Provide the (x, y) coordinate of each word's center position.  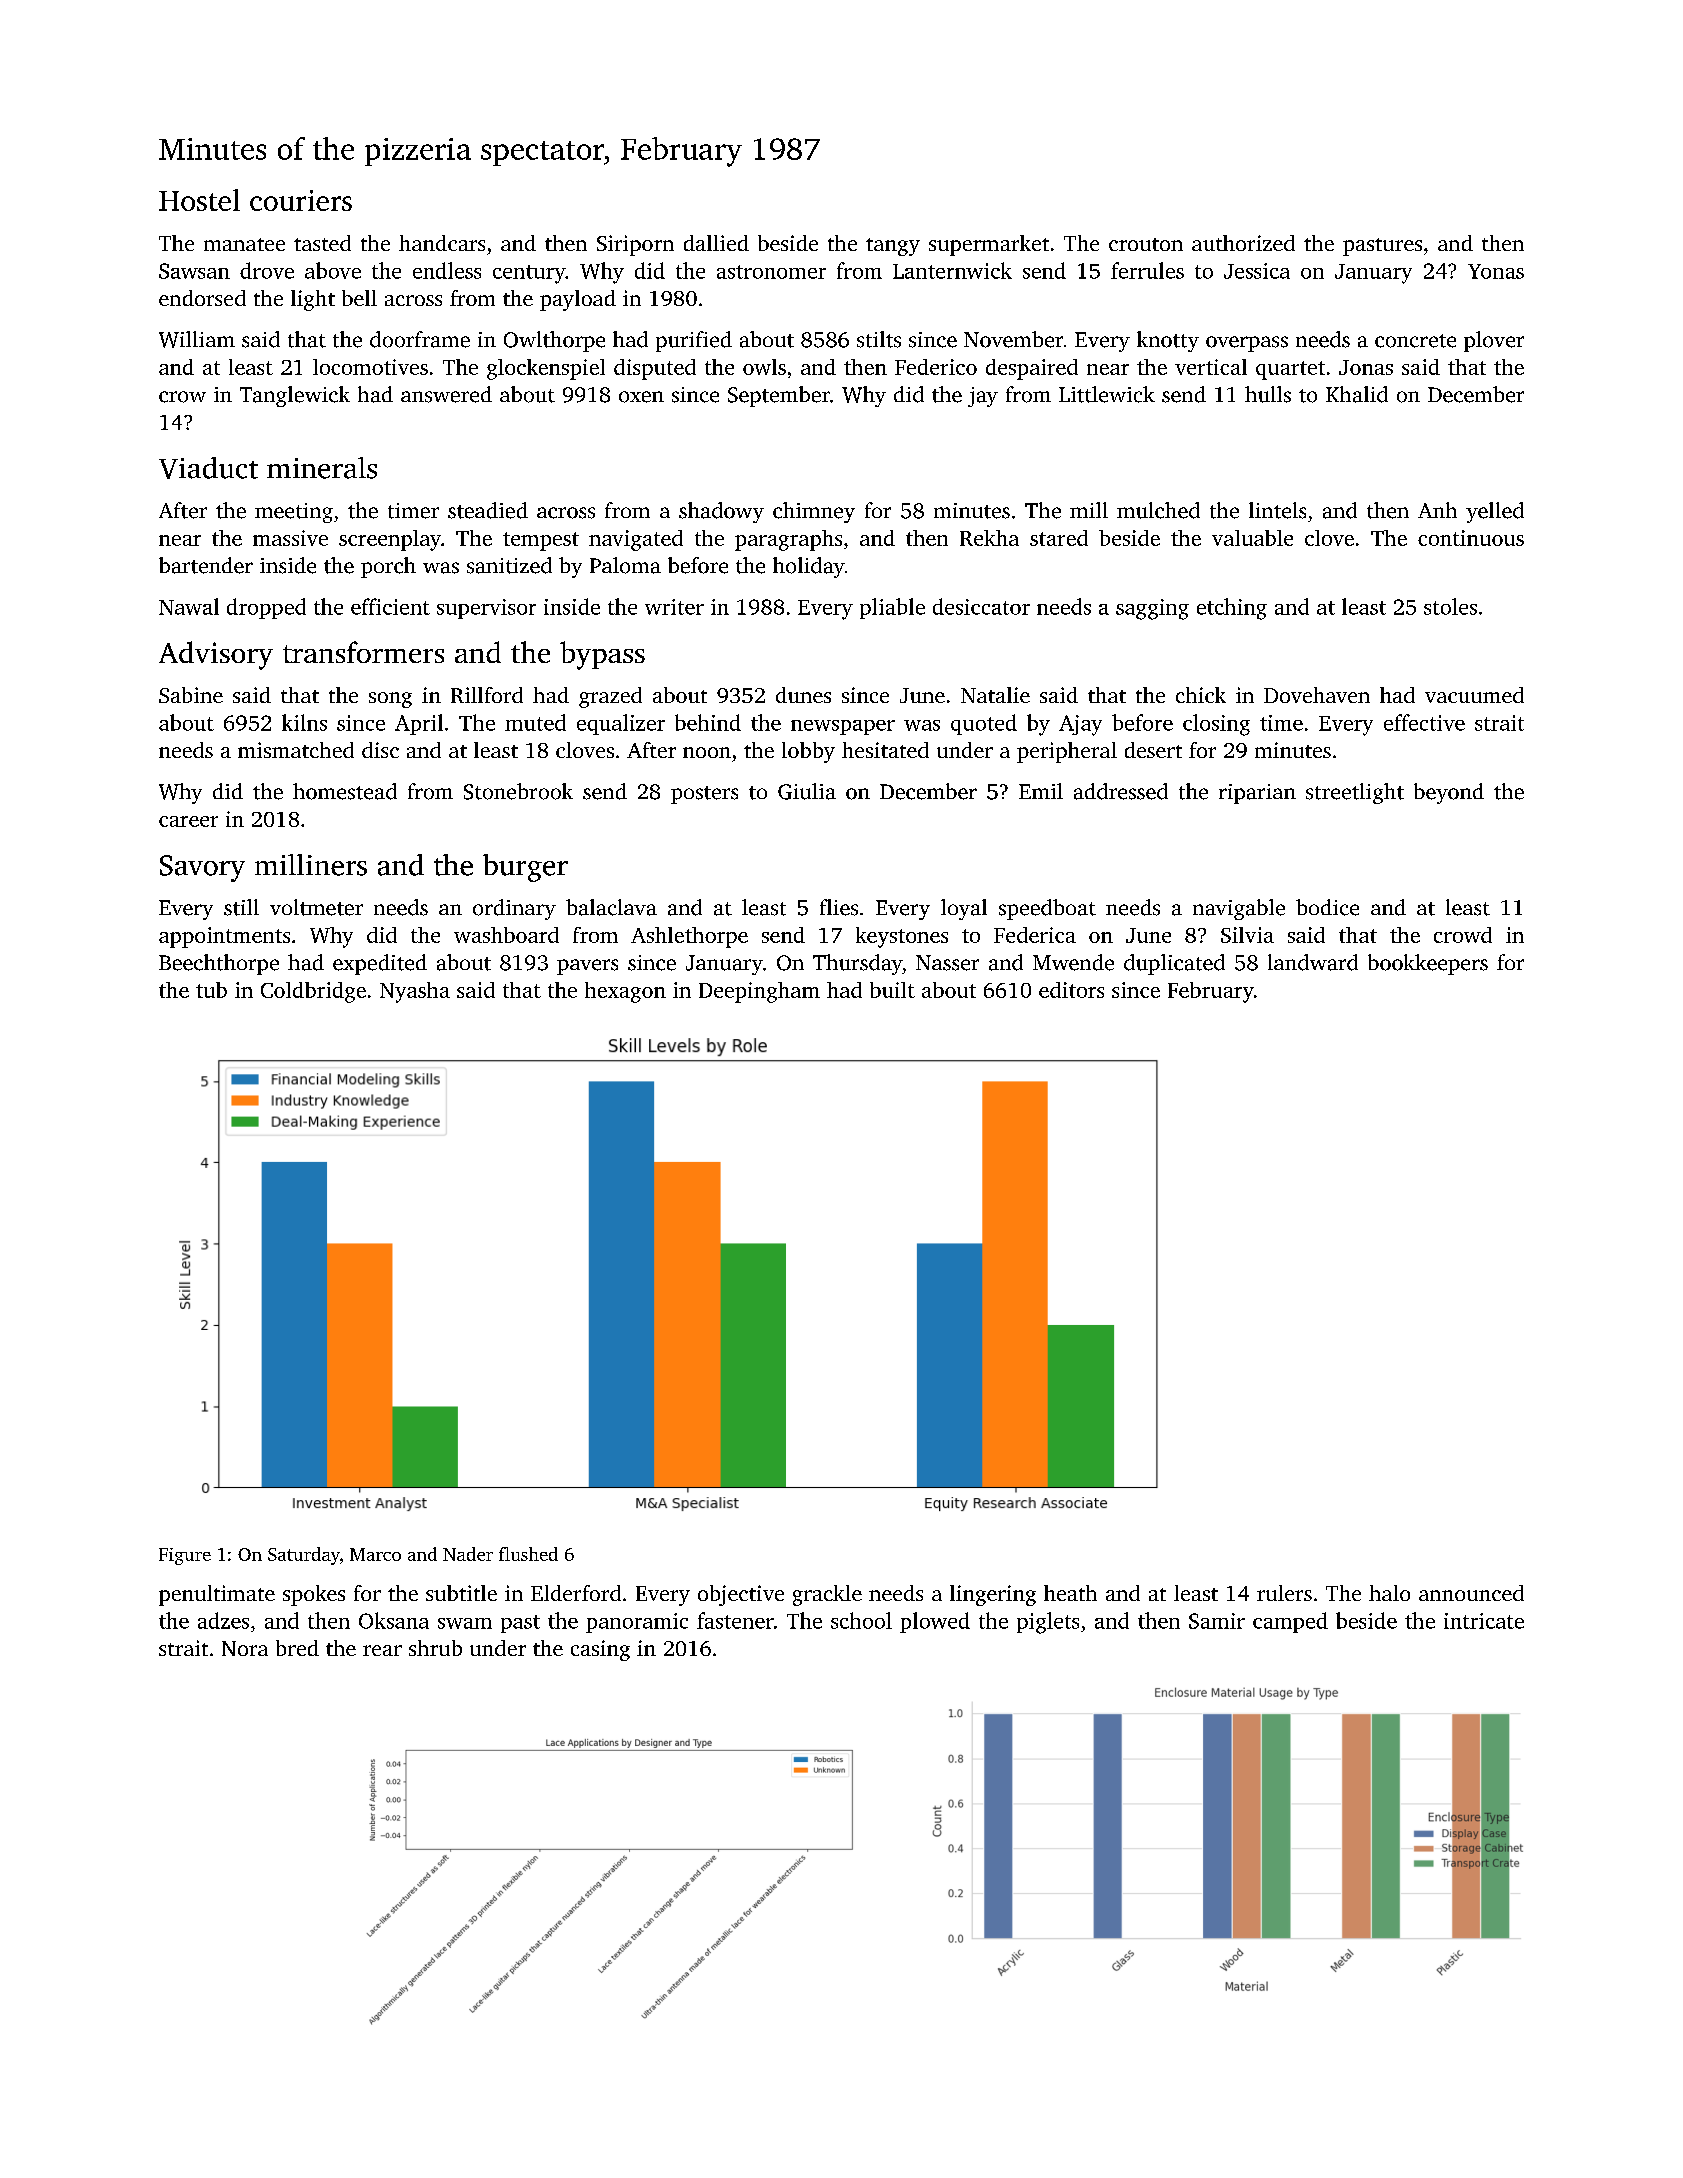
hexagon (625, 992)
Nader (468, 1554)
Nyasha (415, 992)
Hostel (199, 200)
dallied (716, 243)
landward (1313, 962)
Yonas (1496, 271)
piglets (1048, 1623)
